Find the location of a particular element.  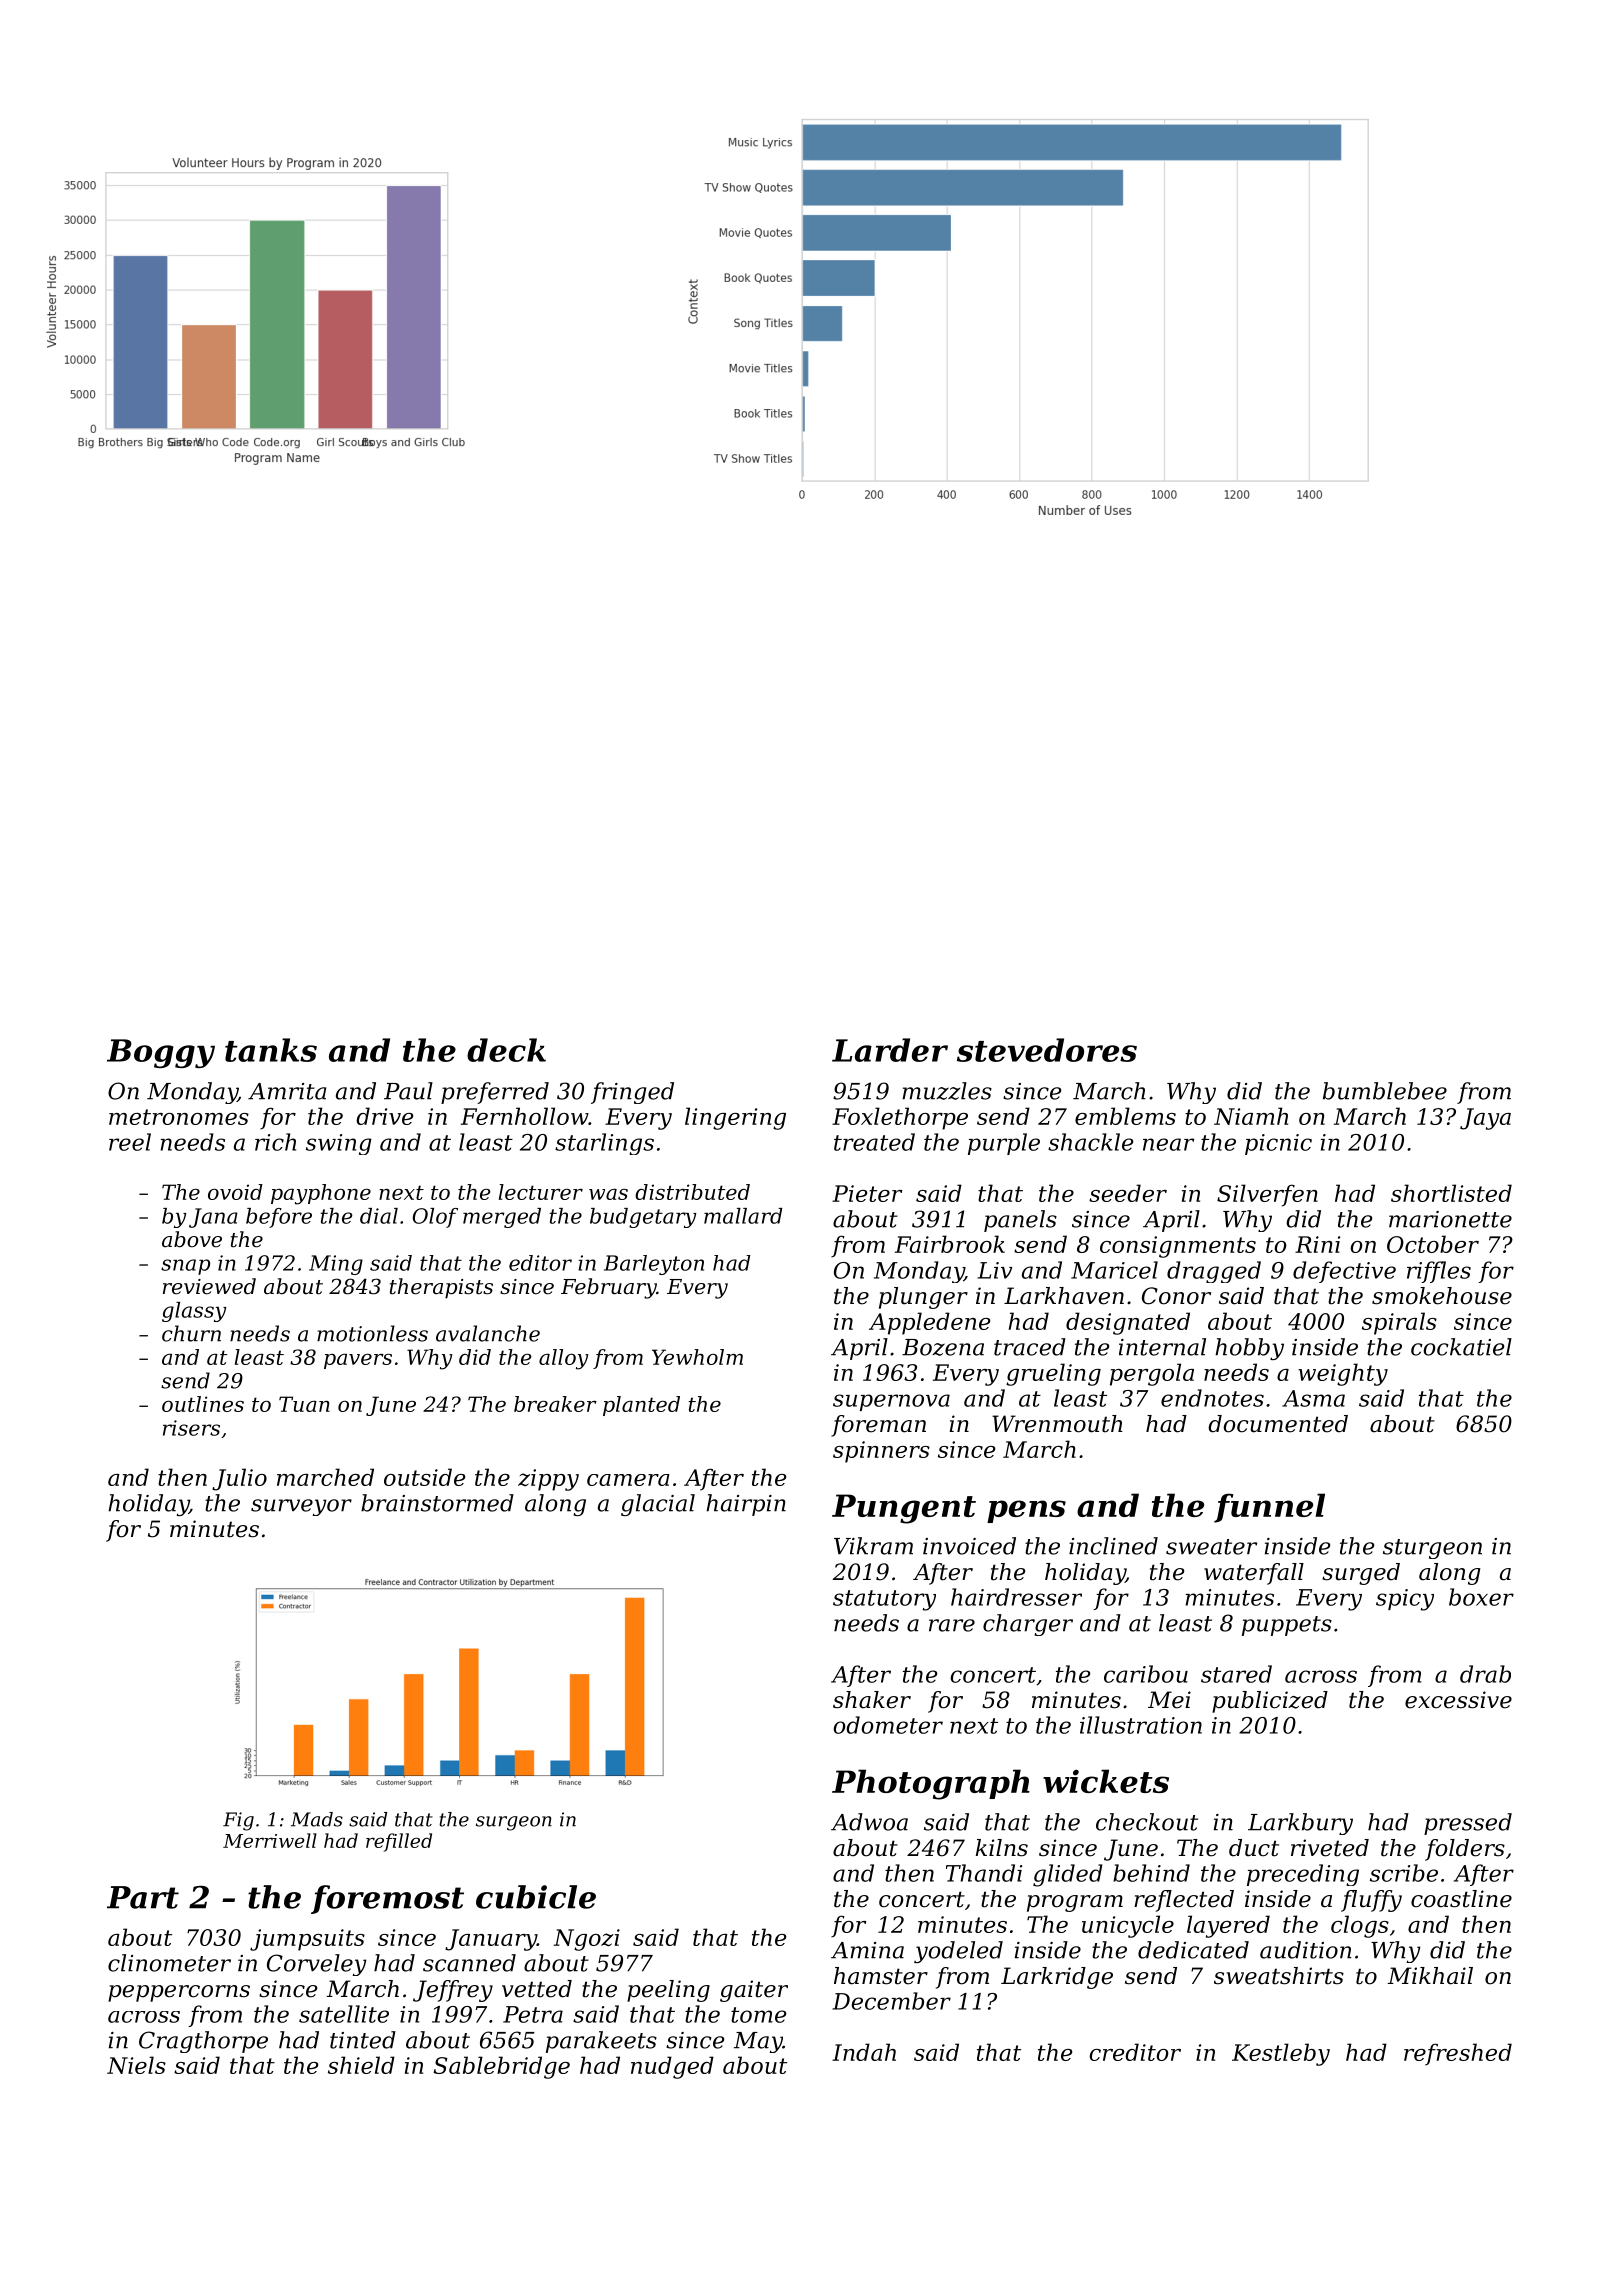

consignments is located at coordinates (1178, 1247).
